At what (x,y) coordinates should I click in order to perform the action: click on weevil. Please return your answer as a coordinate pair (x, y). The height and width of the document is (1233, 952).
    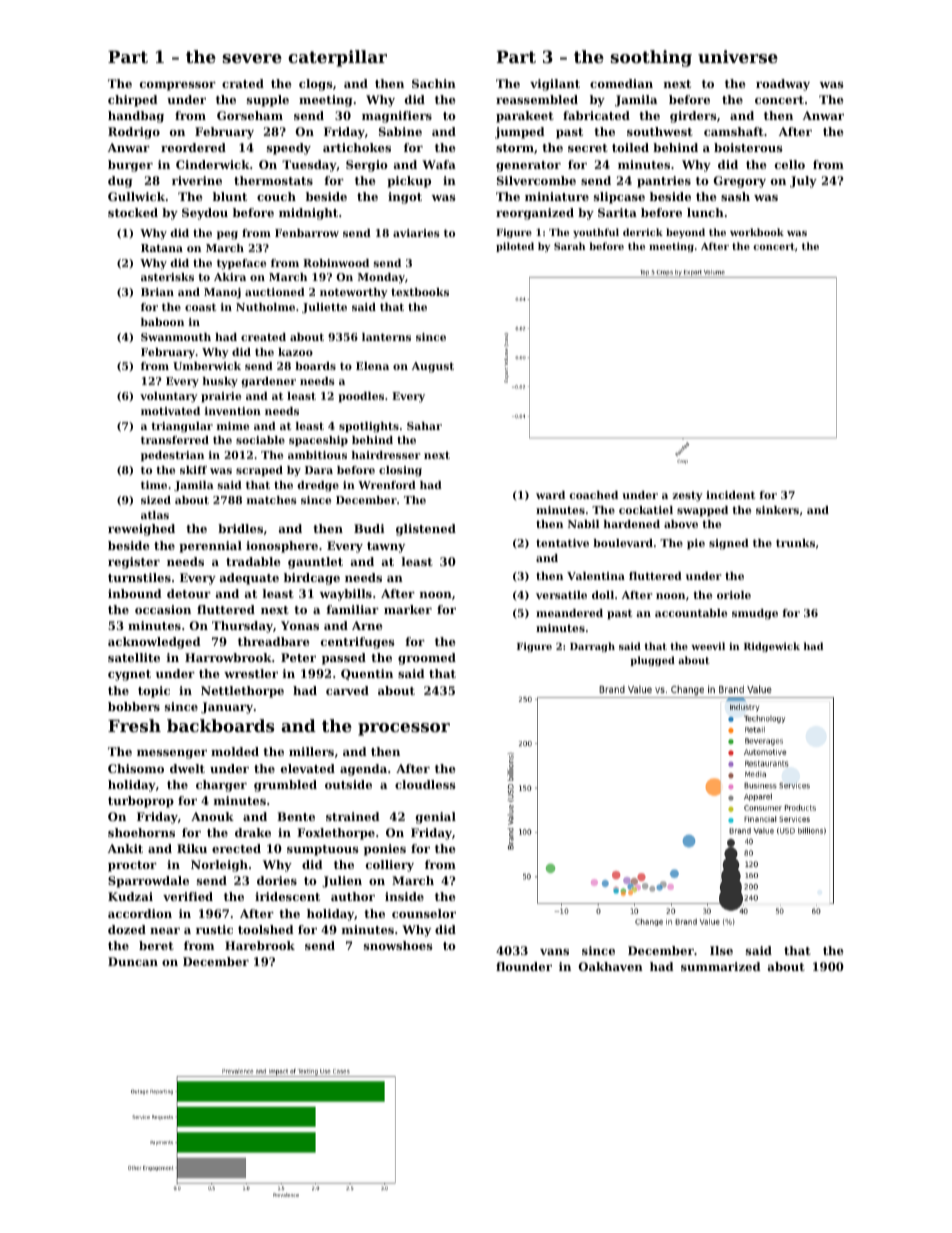
    Looking at the image, I should click on (708, 646).
